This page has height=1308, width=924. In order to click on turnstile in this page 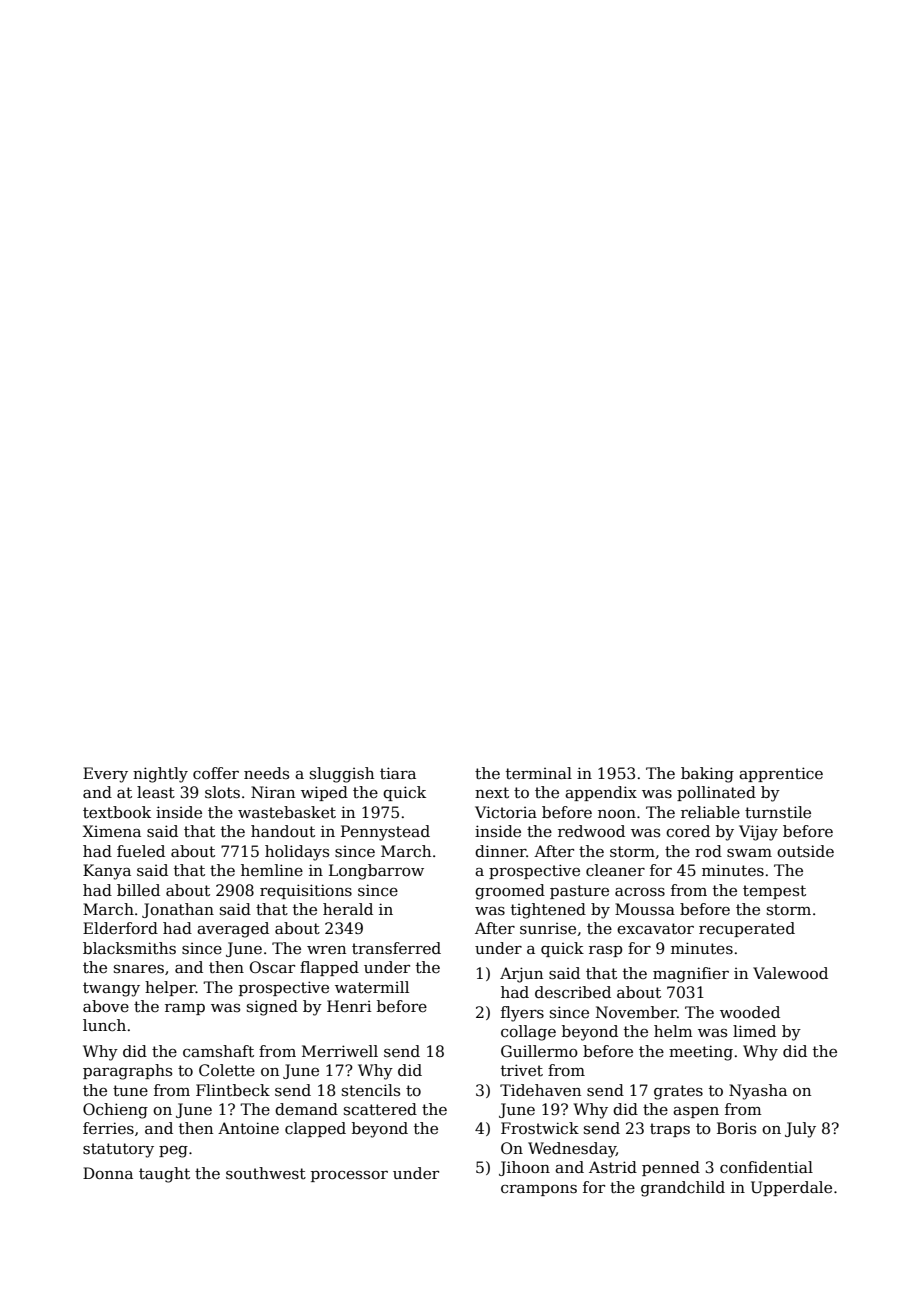, I will do `click(778, 812)`.
